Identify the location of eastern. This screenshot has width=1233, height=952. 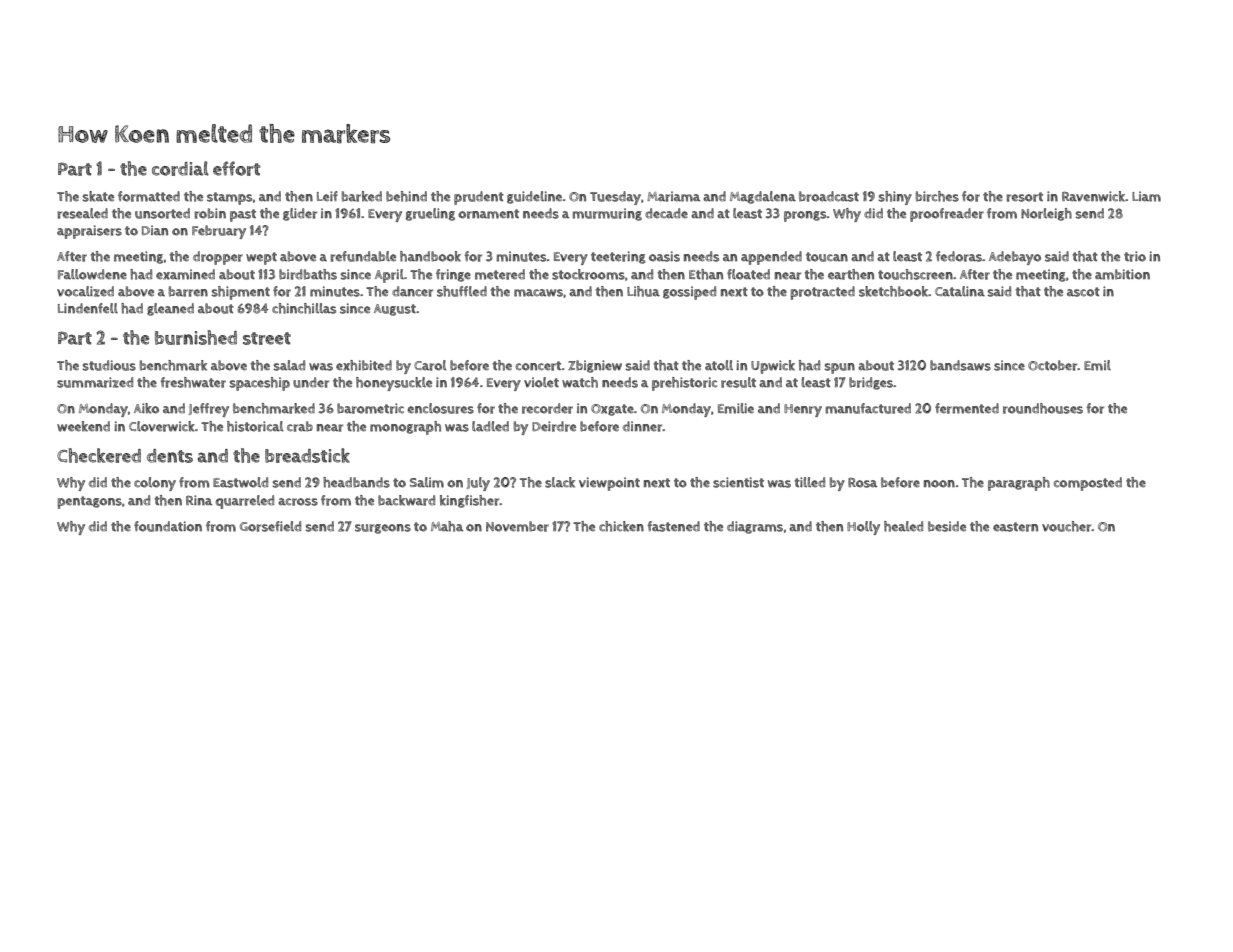
(1015, 527).
